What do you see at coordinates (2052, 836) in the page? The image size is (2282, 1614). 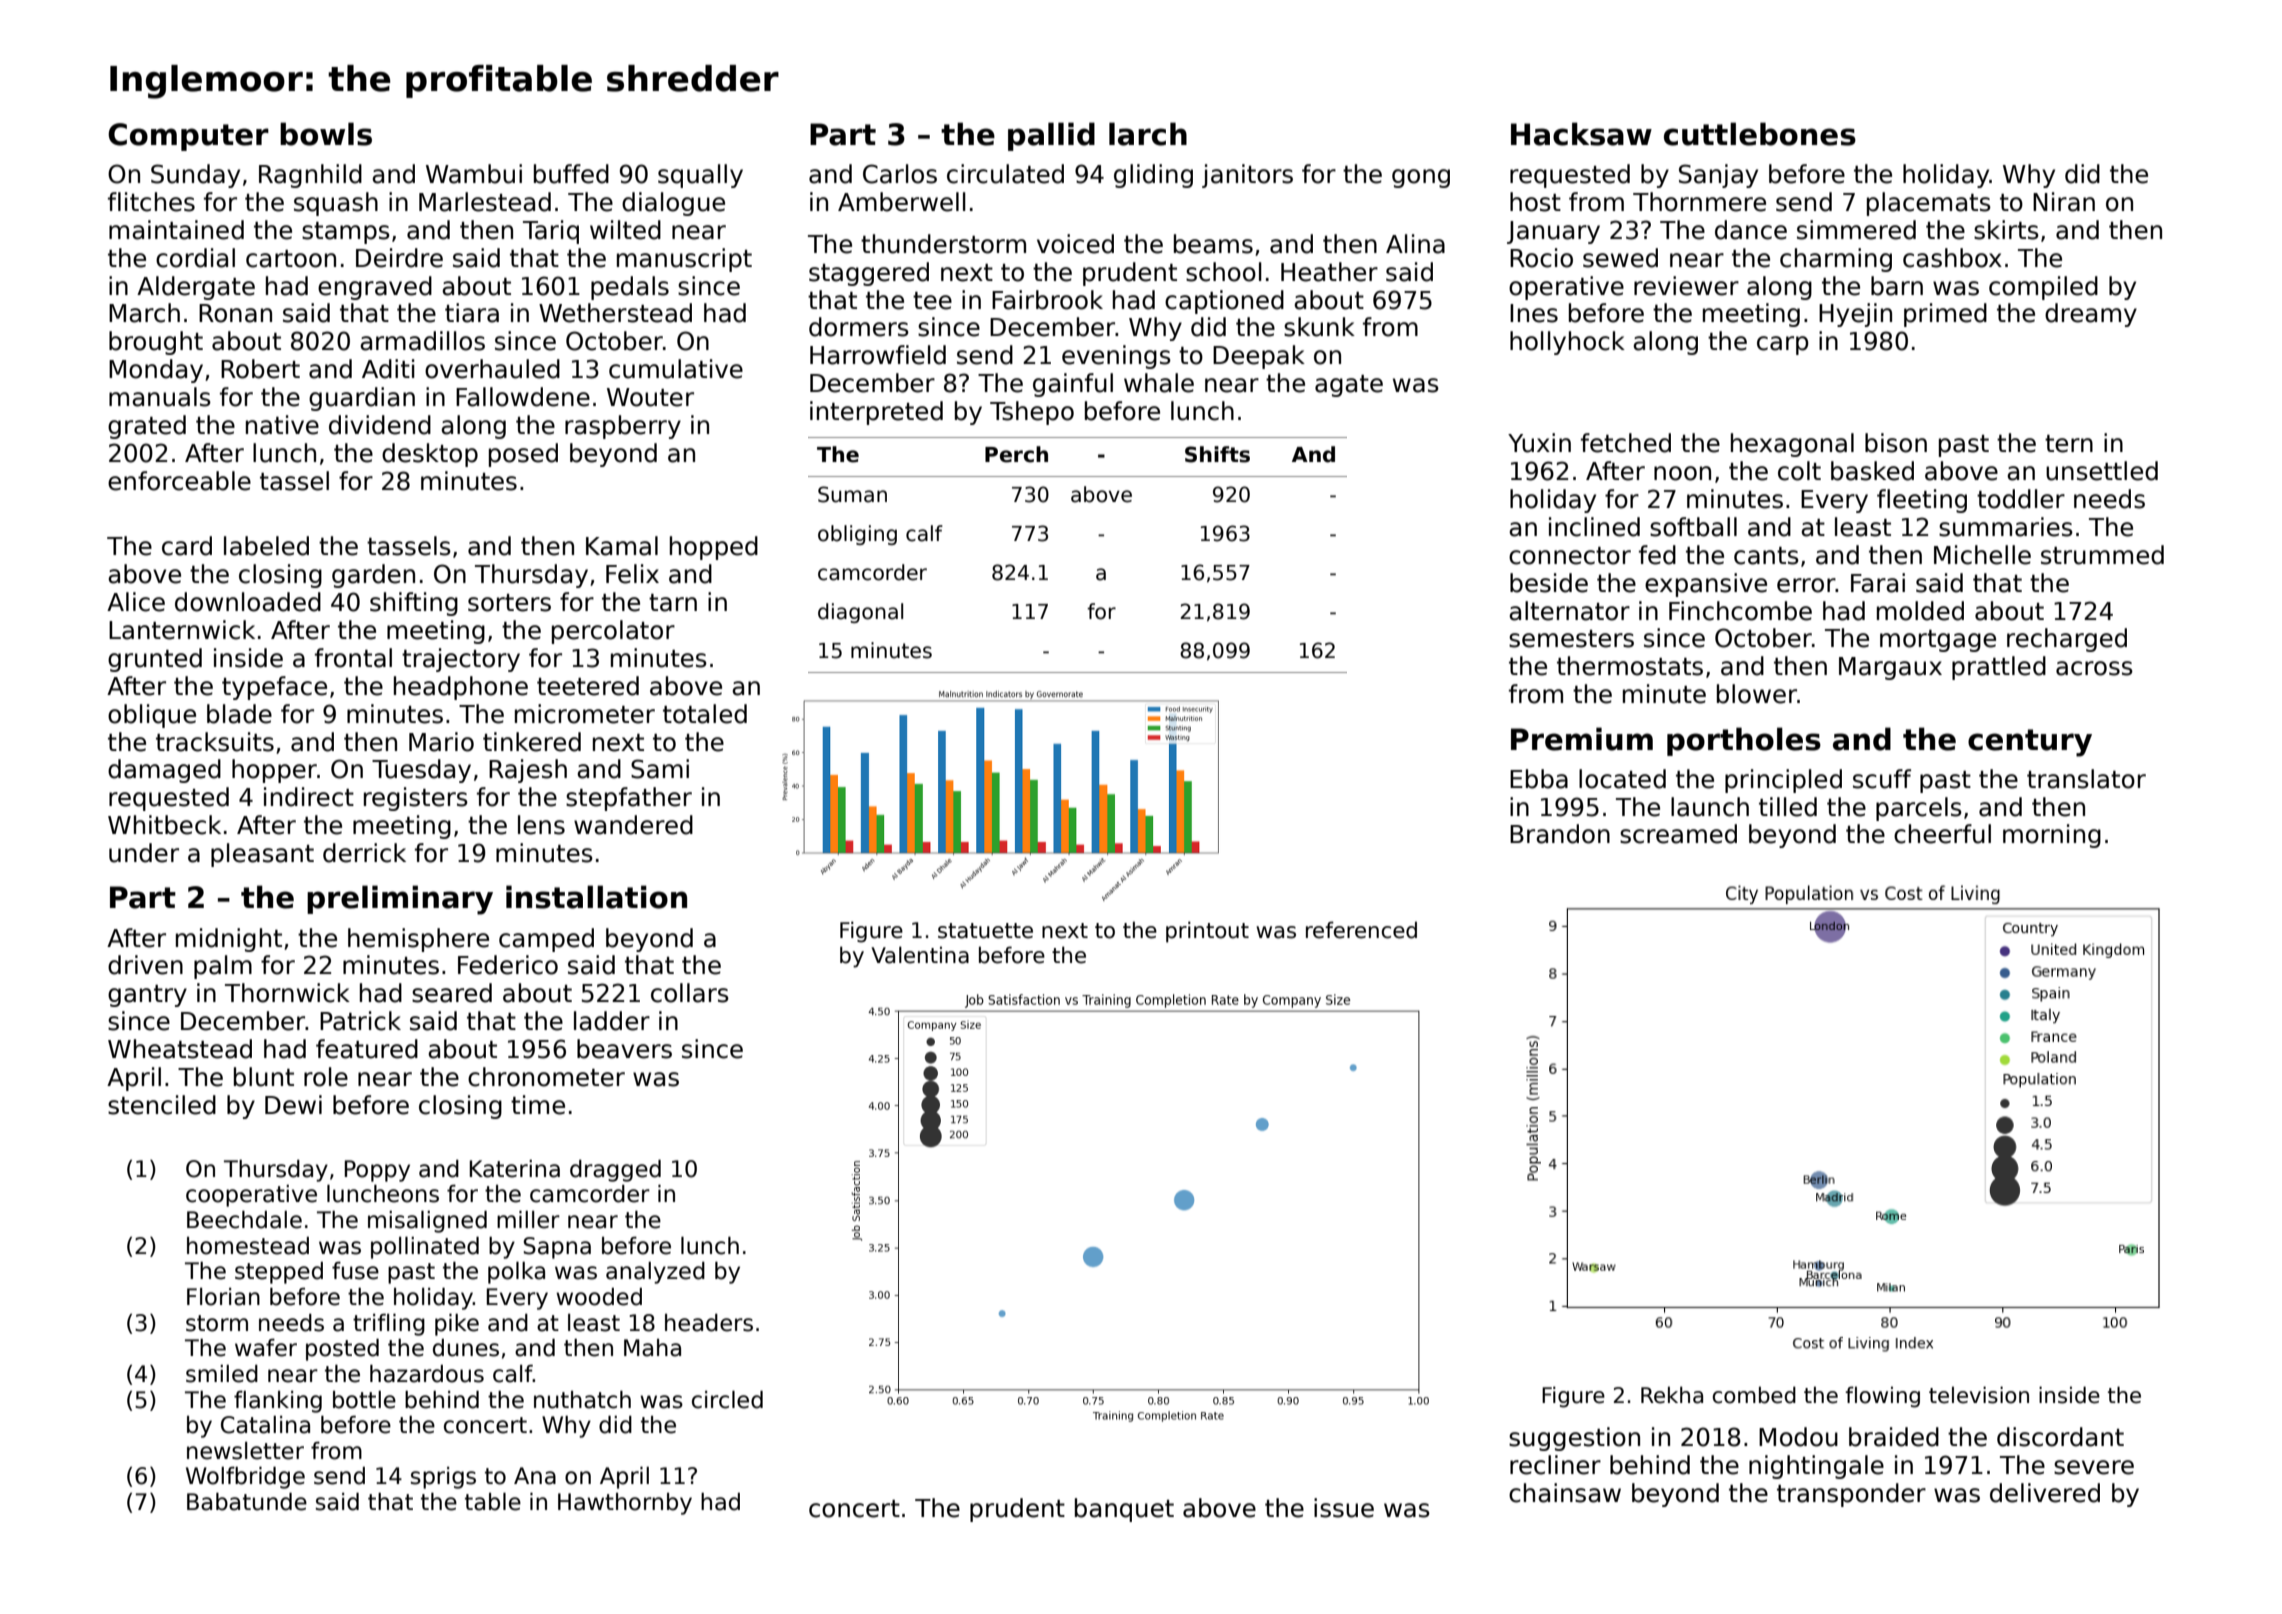 I see `morning` at bounding box center [2052, 836].
